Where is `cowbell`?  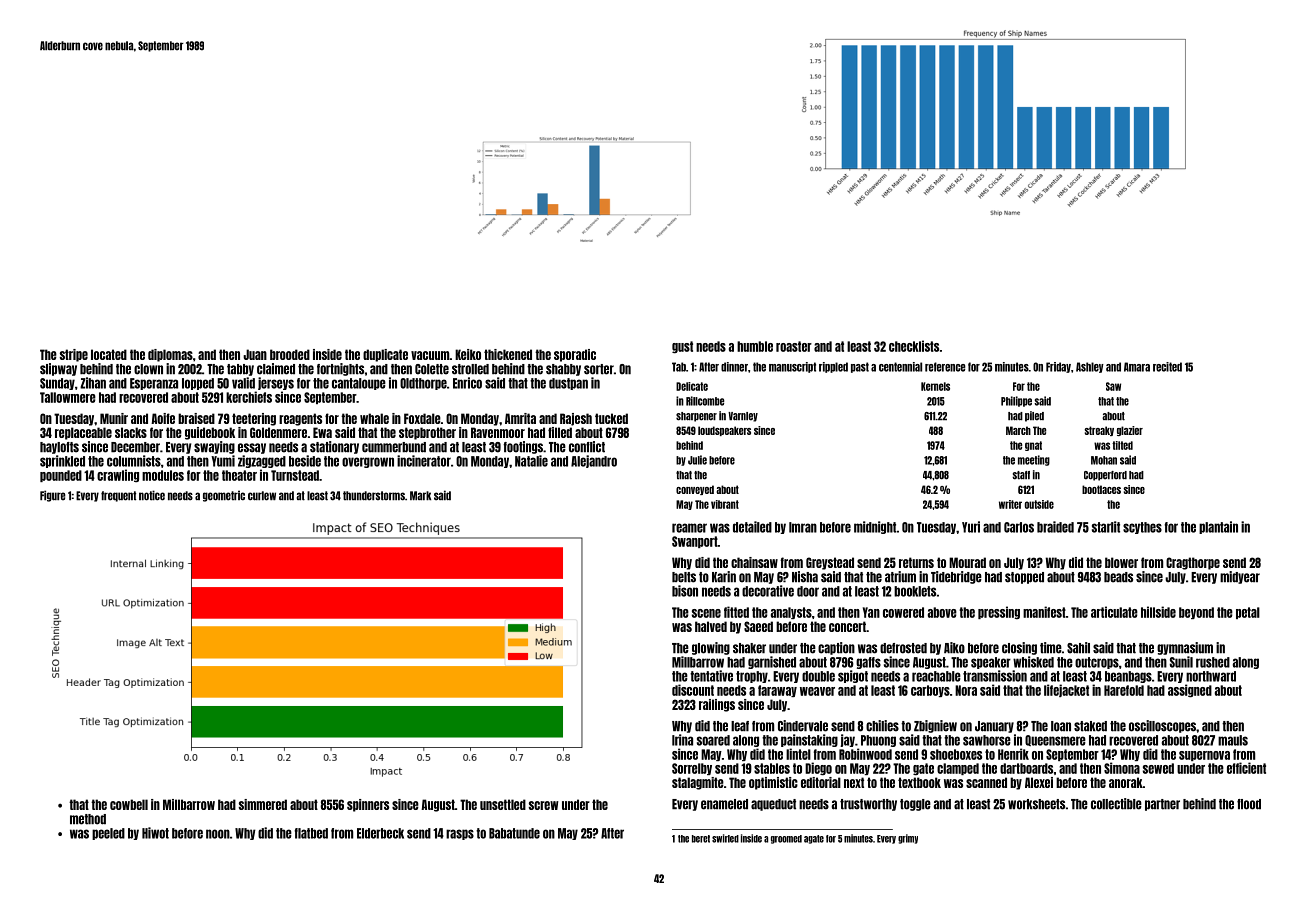
cowbell is located at coordinates (129, 804).
